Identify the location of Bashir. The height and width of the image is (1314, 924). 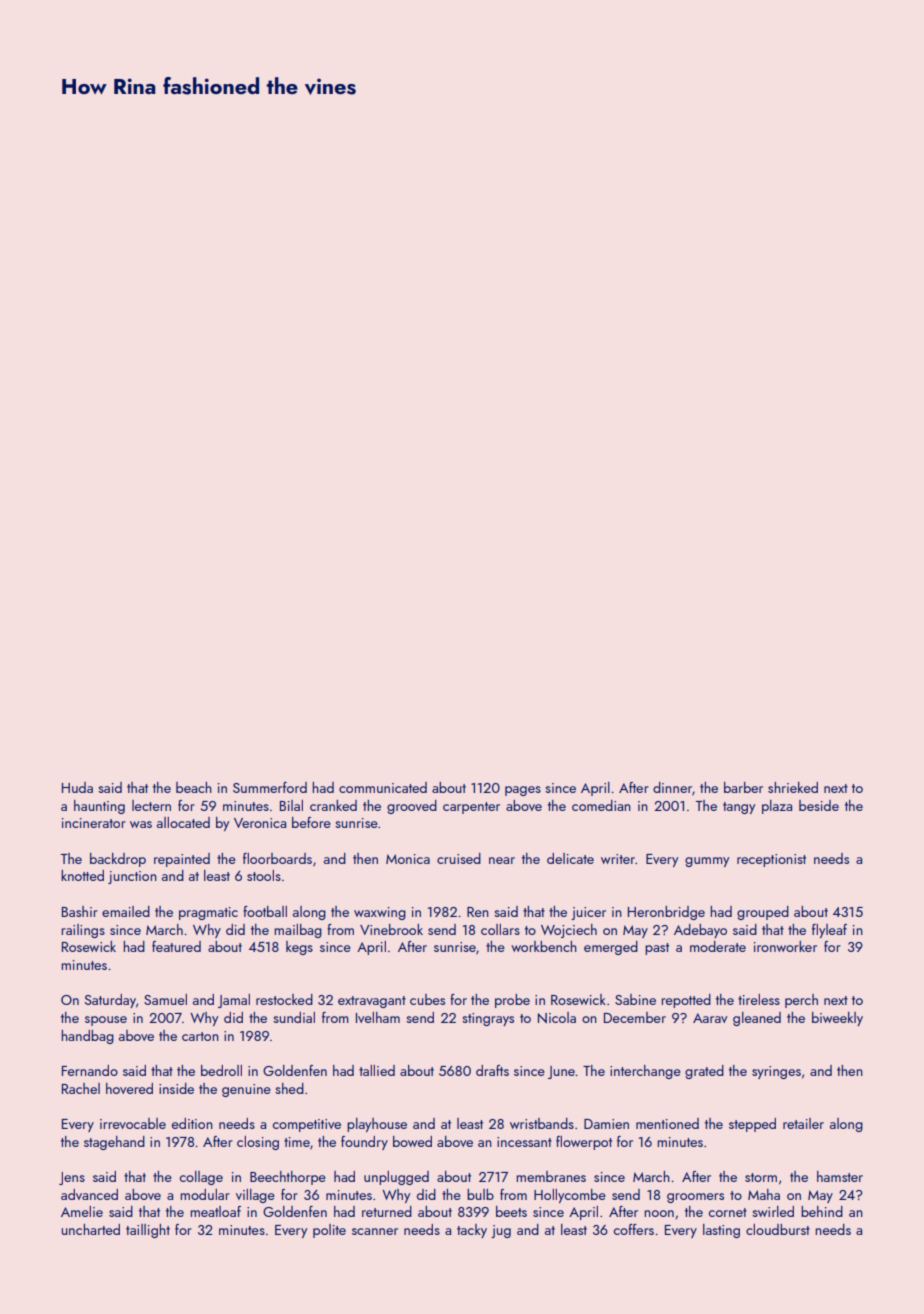
(80, 911).
